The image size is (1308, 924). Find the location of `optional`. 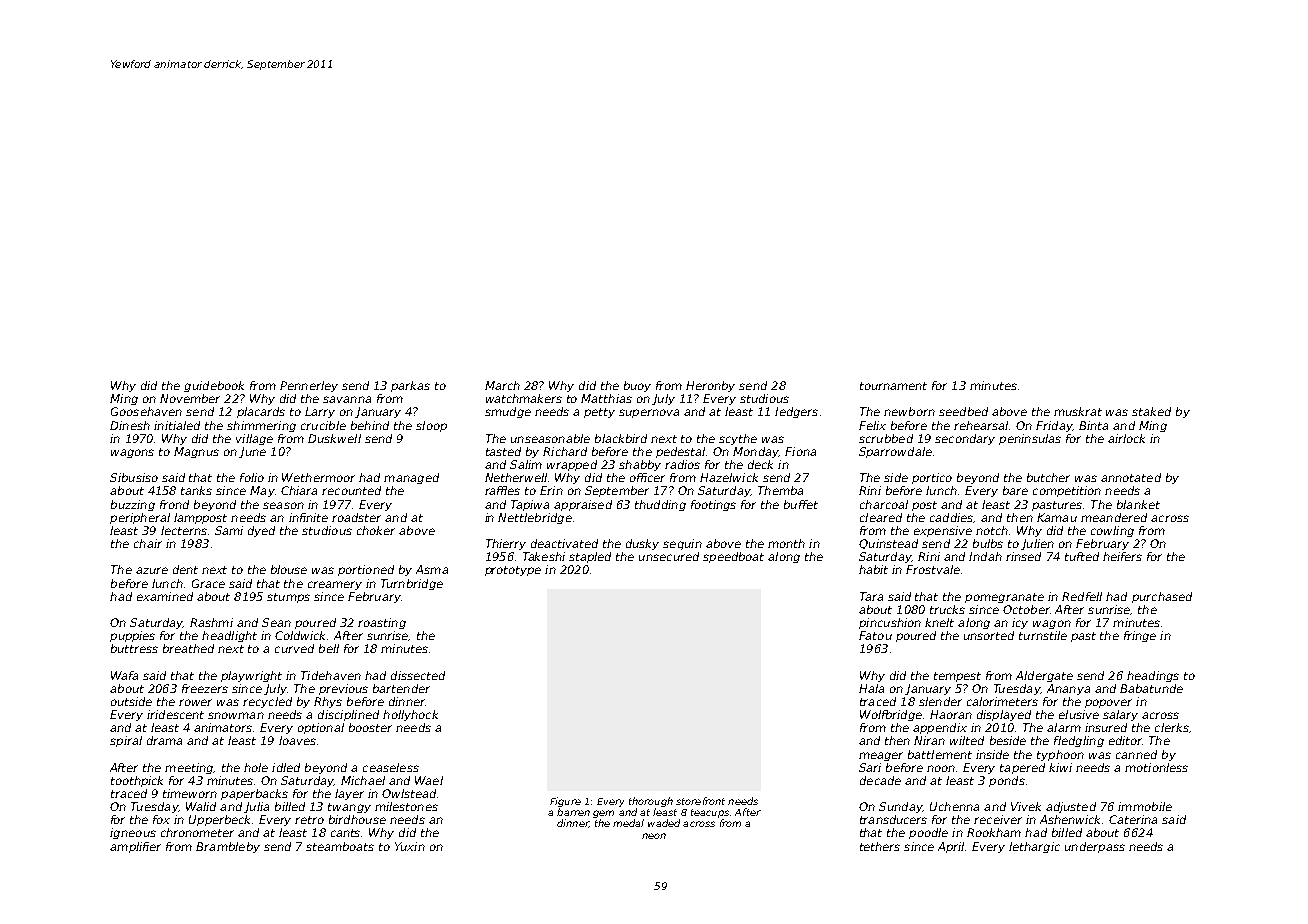

optional is located at coordinates (321, 728).
